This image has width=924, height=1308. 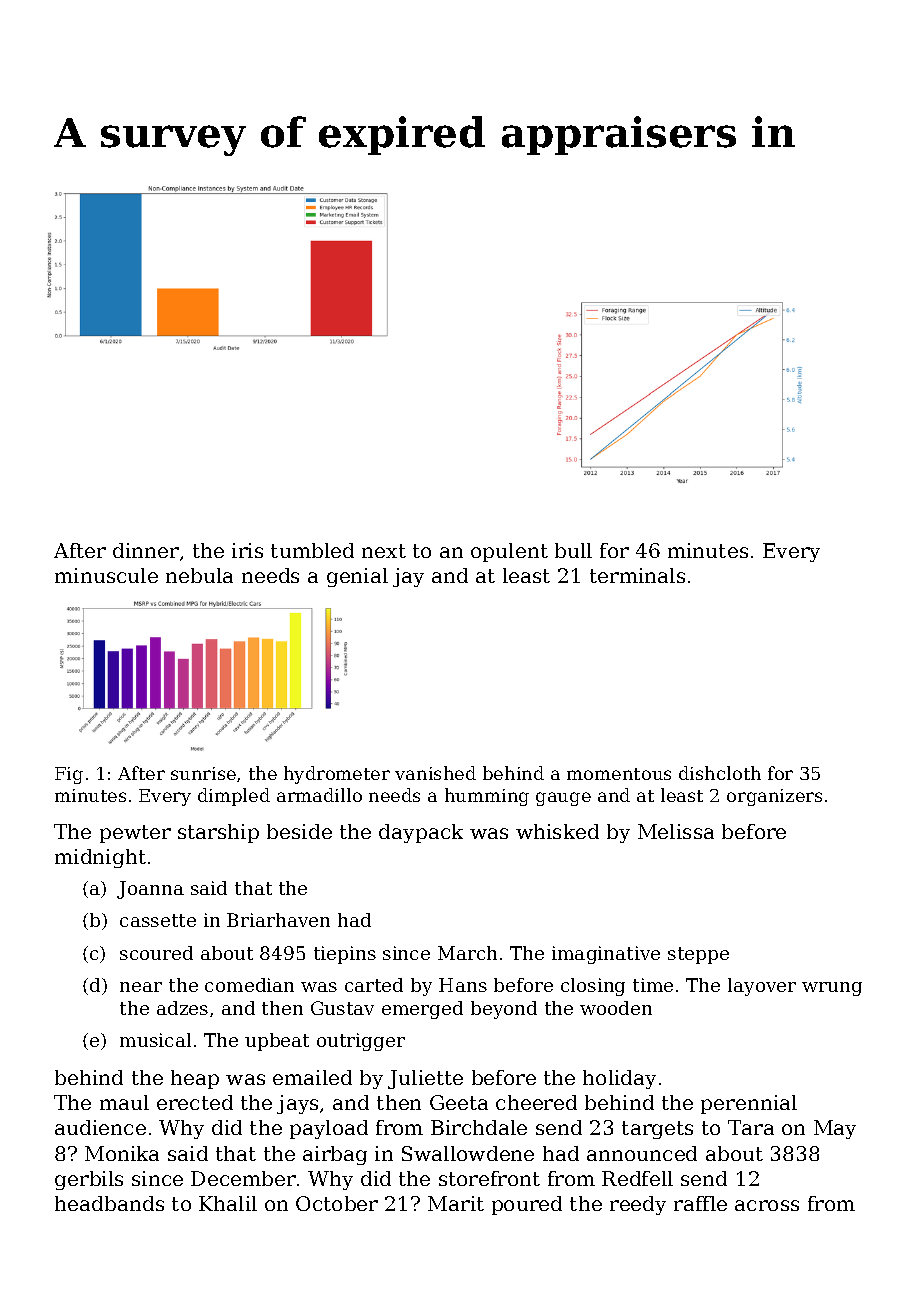 I want to click on poured, so click(x=527, y=1205).
